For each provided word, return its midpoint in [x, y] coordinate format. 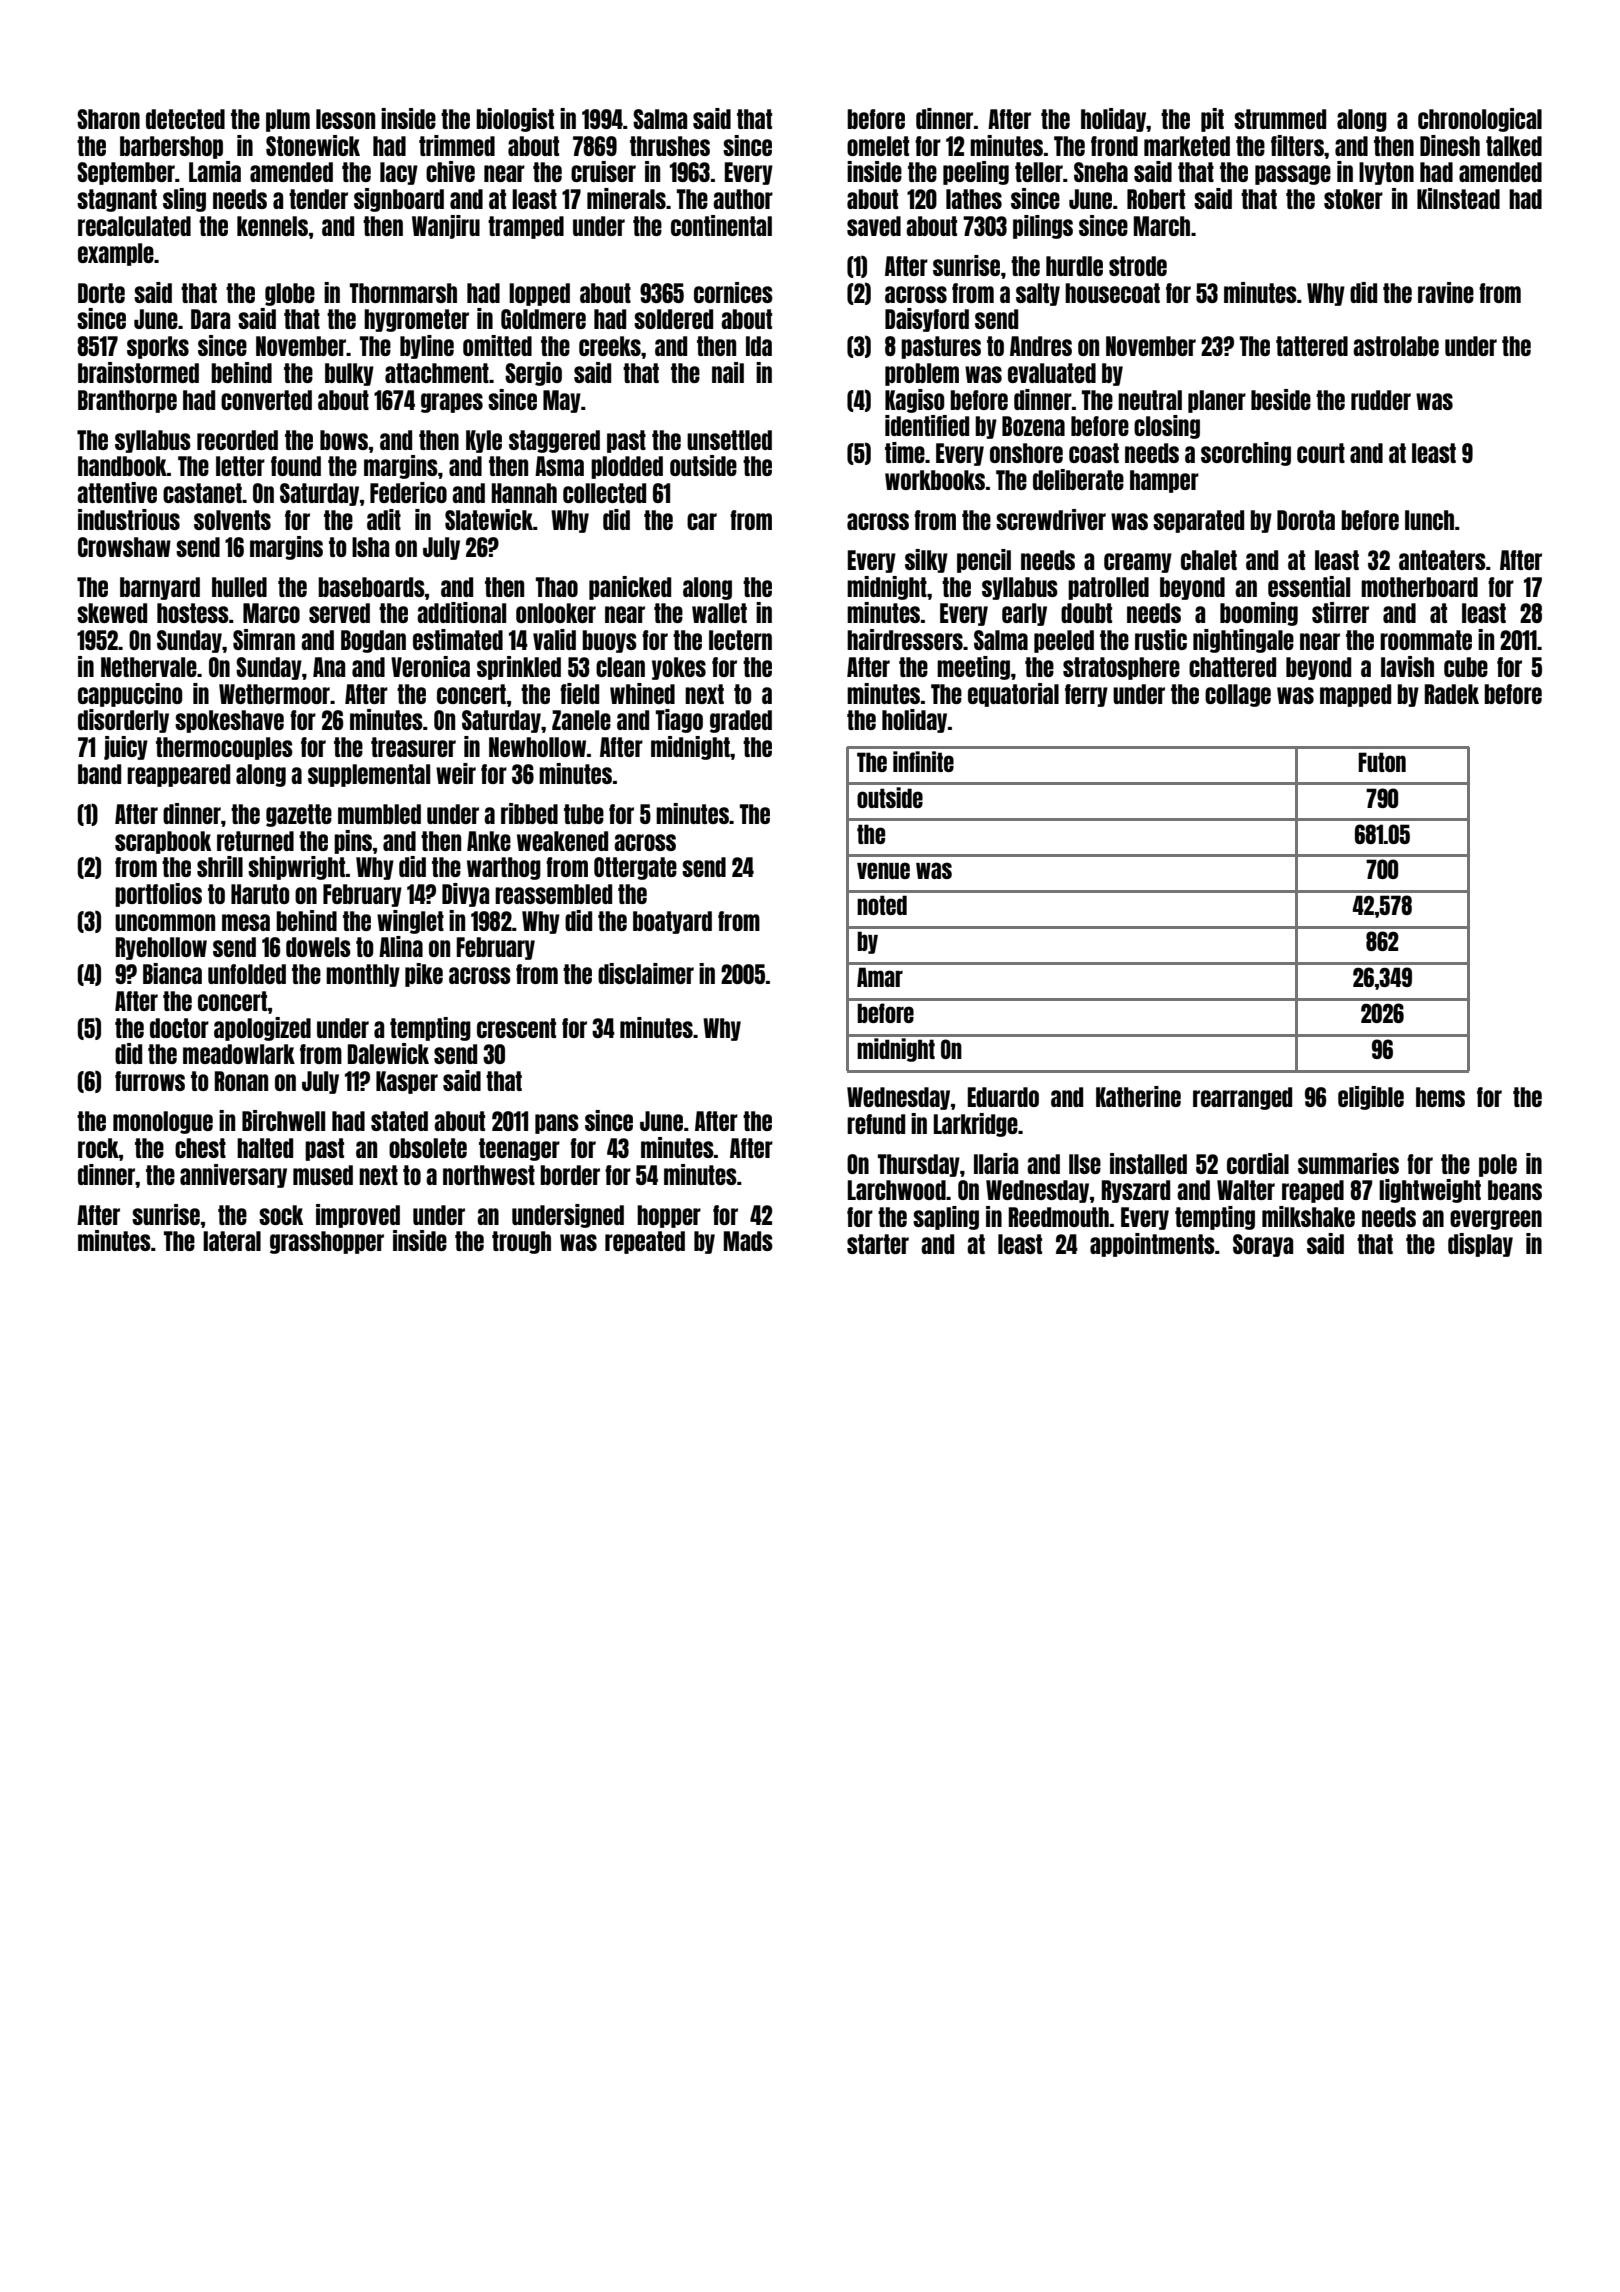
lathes [974, 199]
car [702, 521]
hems [1440, 1097]
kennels [272, 226]
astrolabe [1396, 346]
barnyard [160, 588]
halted [265, 1148]
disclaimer [646, 973]
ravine [1446, 292]
